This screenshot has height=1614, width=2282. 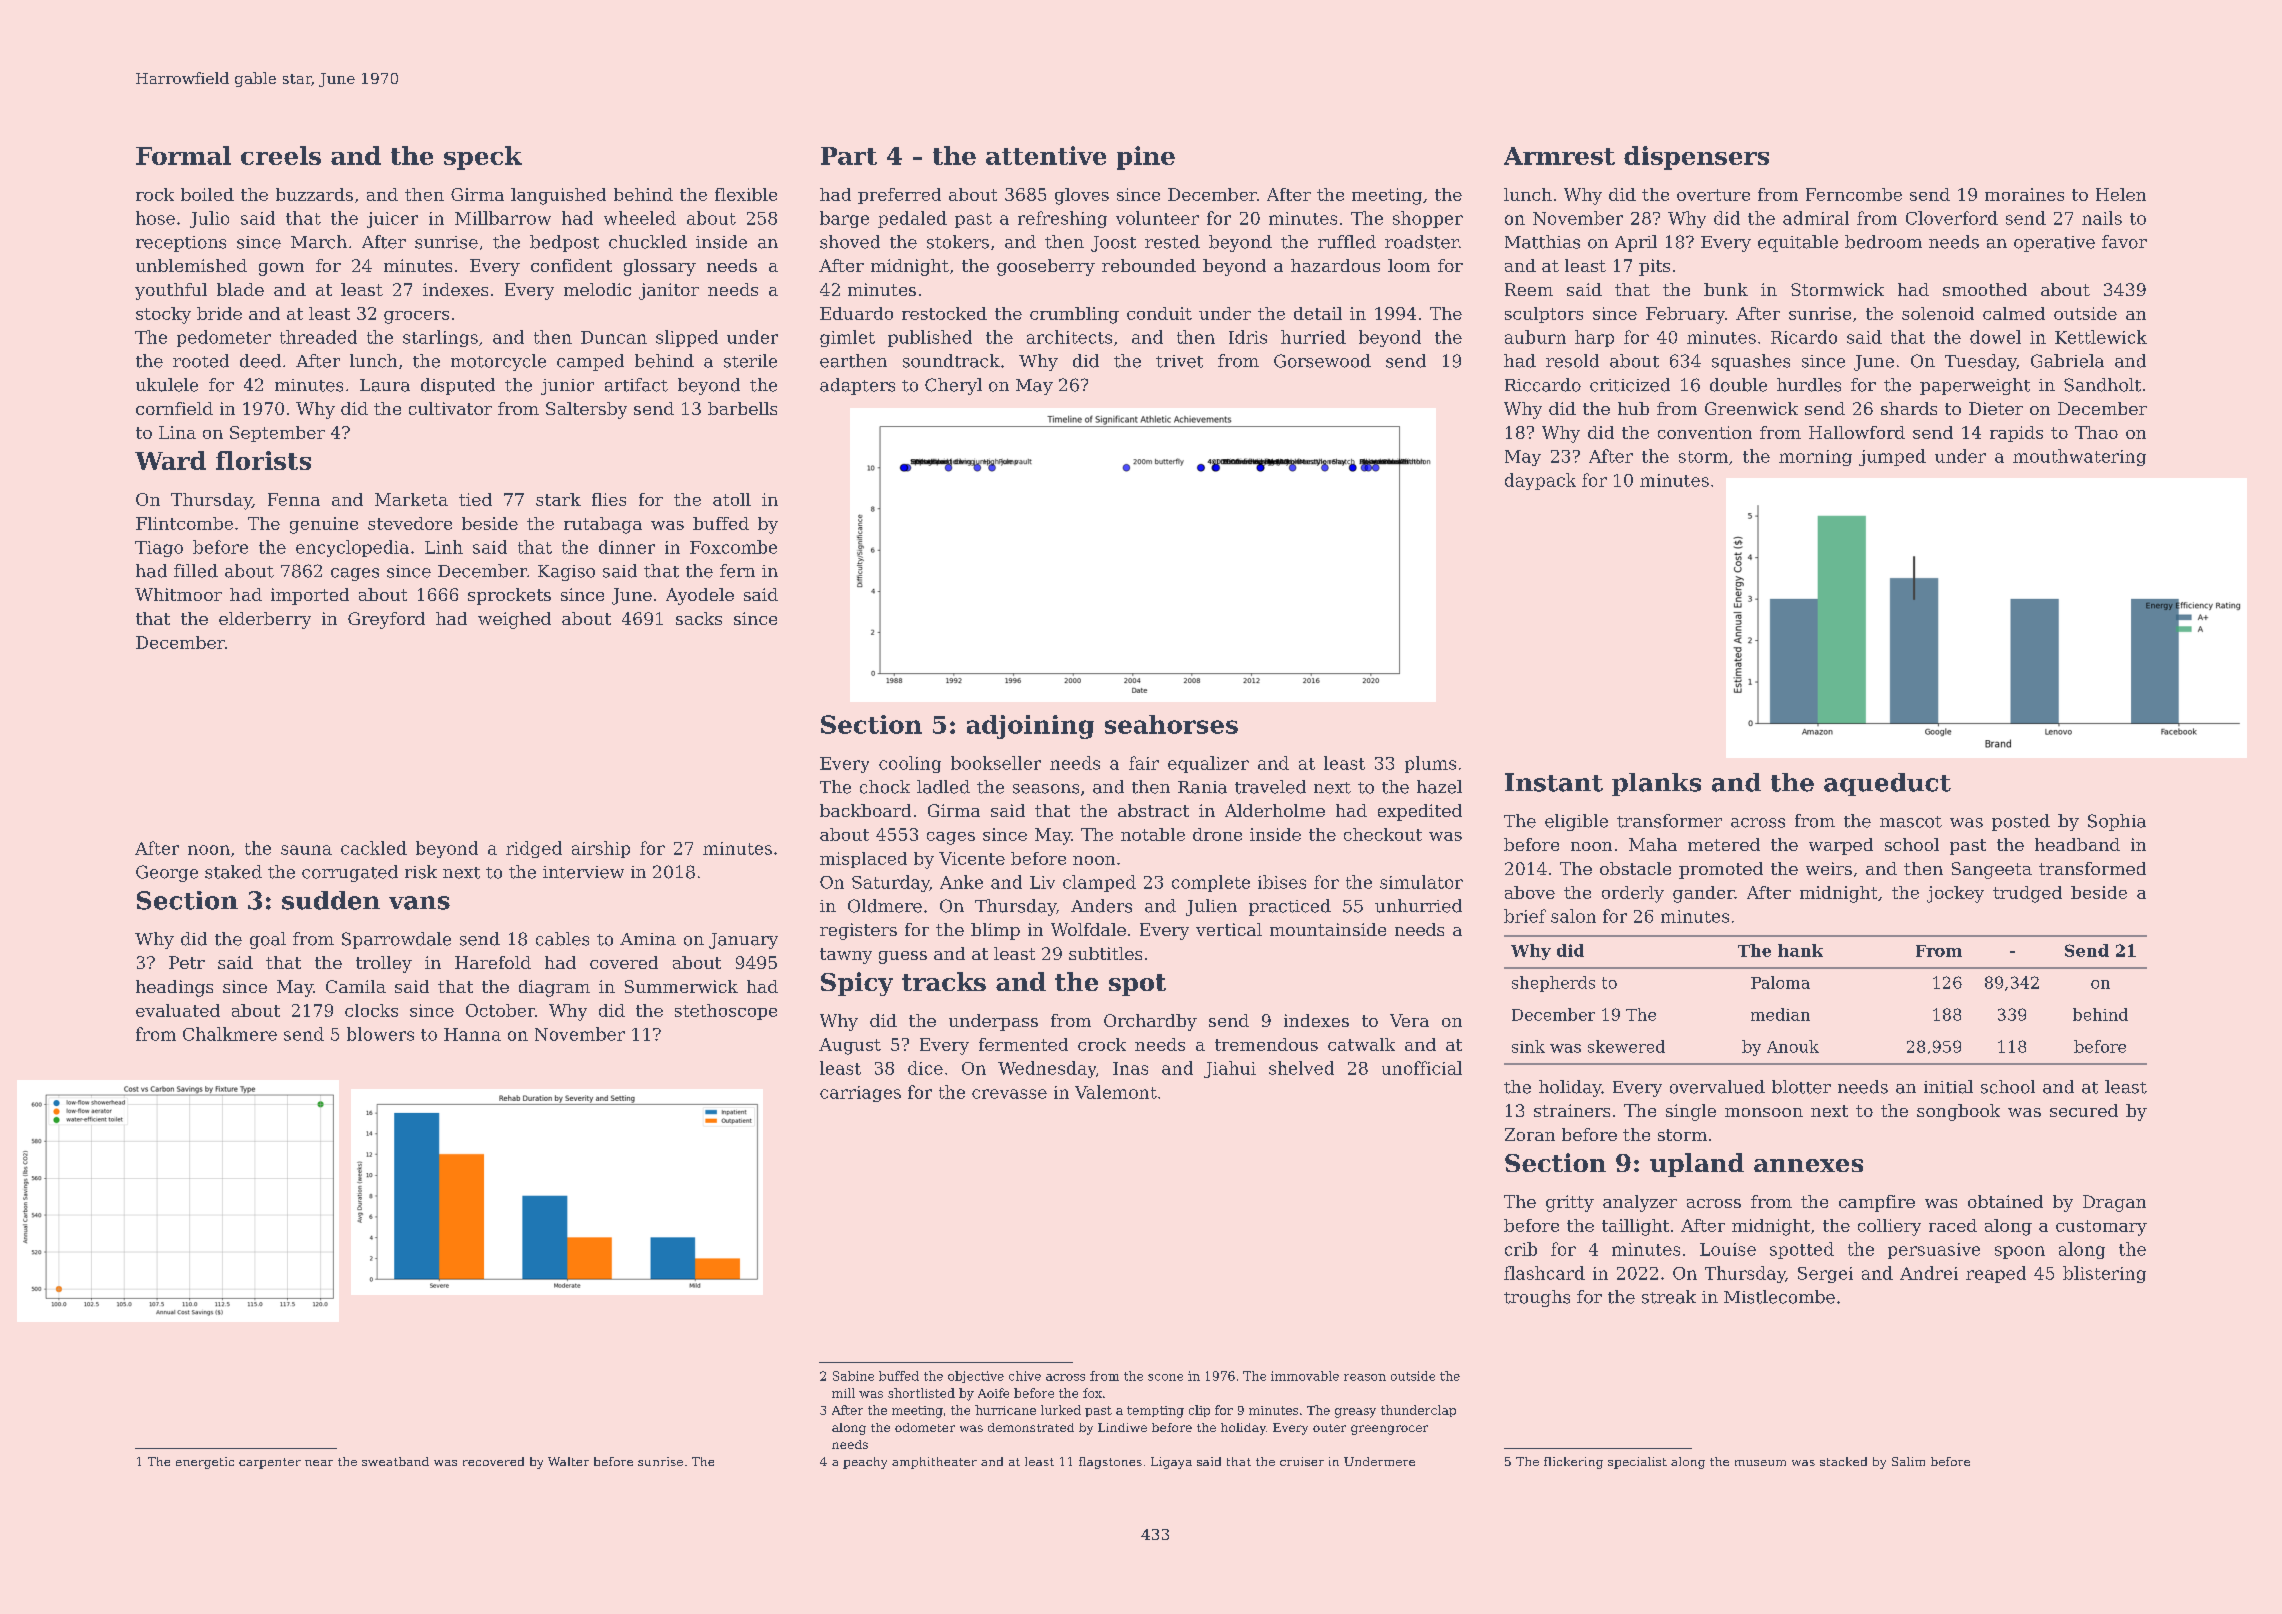 What do you see at coordinates (732, 499) in the screenshot?
I see `atoll` at bounding box center [732, 499].
